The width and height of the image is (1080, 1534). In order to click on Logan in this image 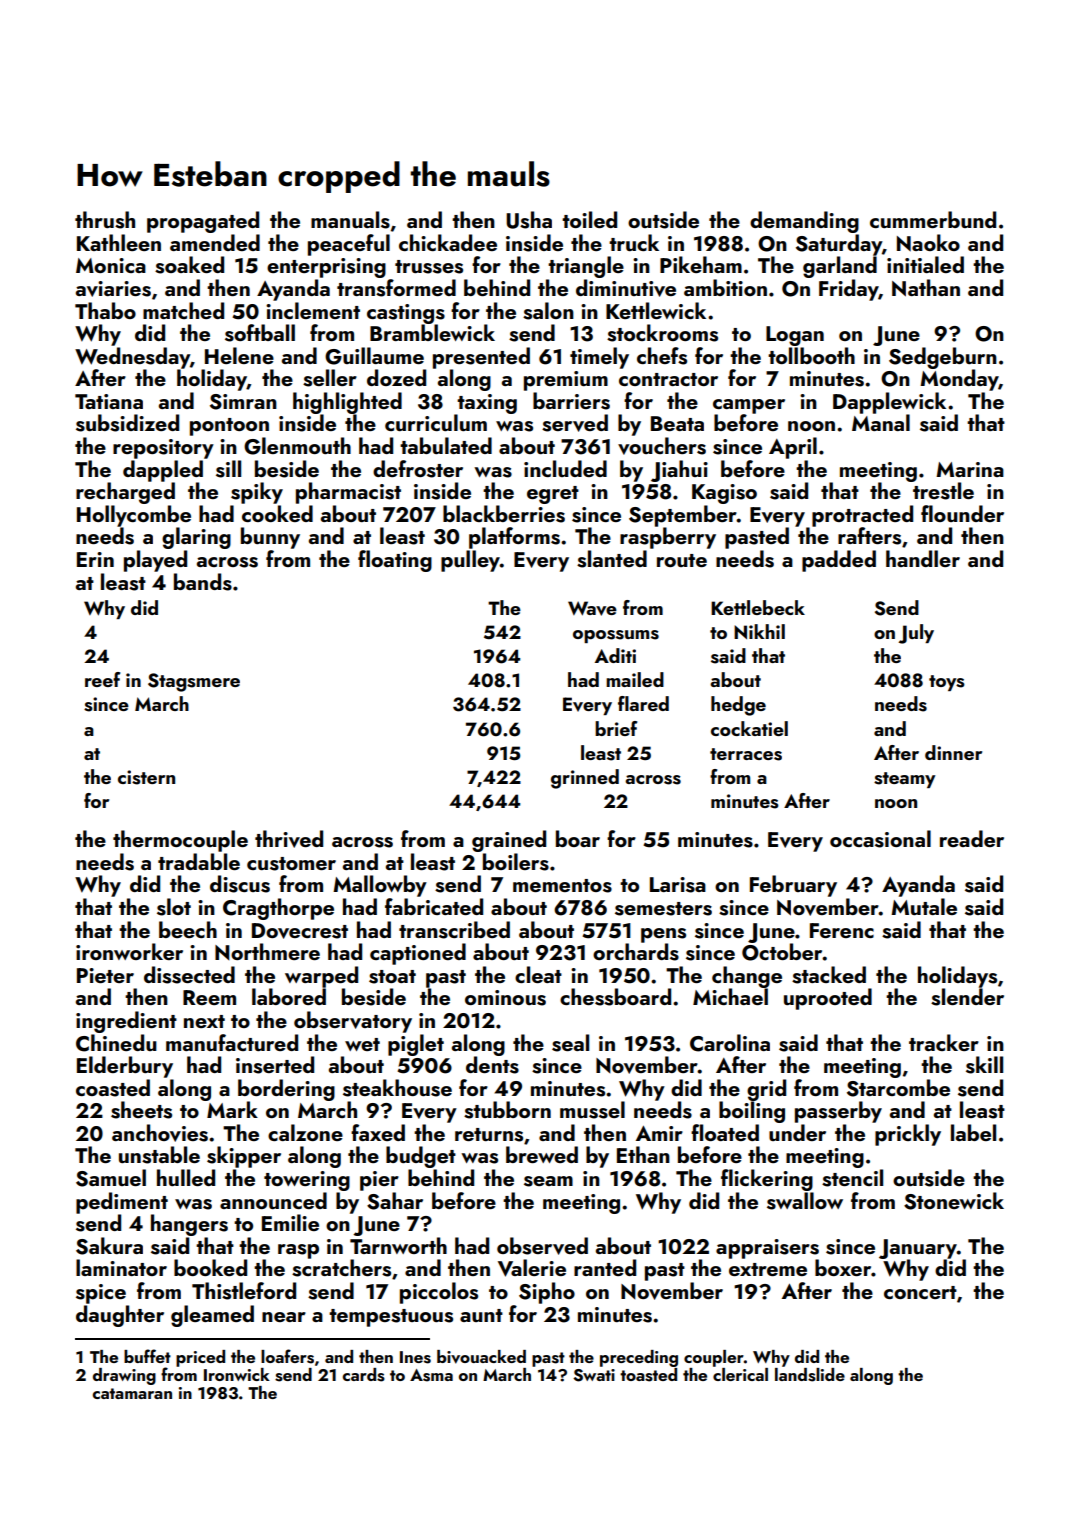, I will do `click(795, 336)`.
